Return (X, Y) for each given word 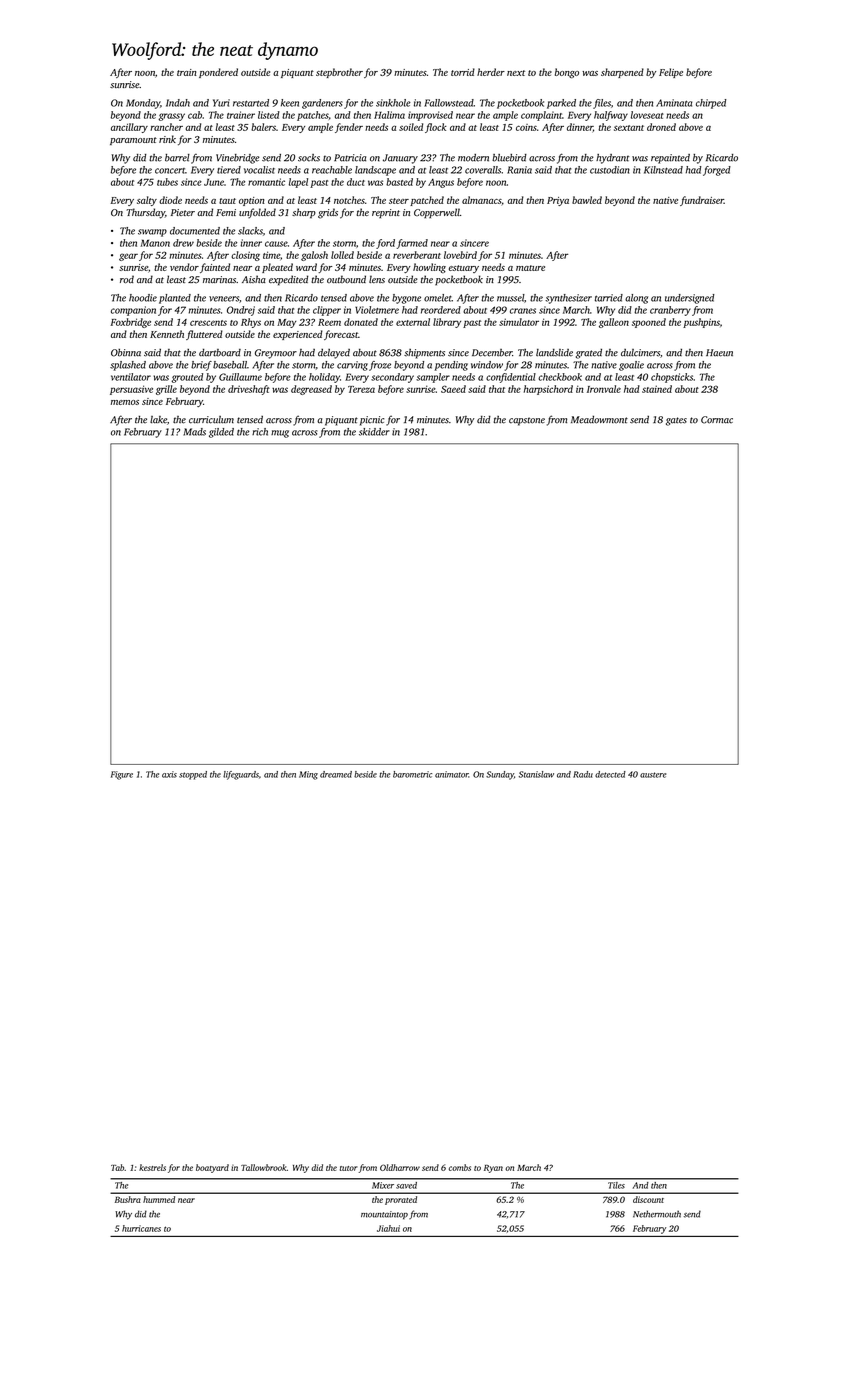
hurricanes (141, 1228)
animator (452, 774)
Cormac (717, 420)
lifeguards (241, 775)
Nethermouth (657, 1214)
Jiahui (388, 1228)
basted (399, 182)
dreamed (336, 774)
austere (653, 775)
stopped (193, 775)
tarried (609, 298)
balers (263, 127)
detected (610, 774)
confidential (511, 378)
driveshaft (249, 390)
